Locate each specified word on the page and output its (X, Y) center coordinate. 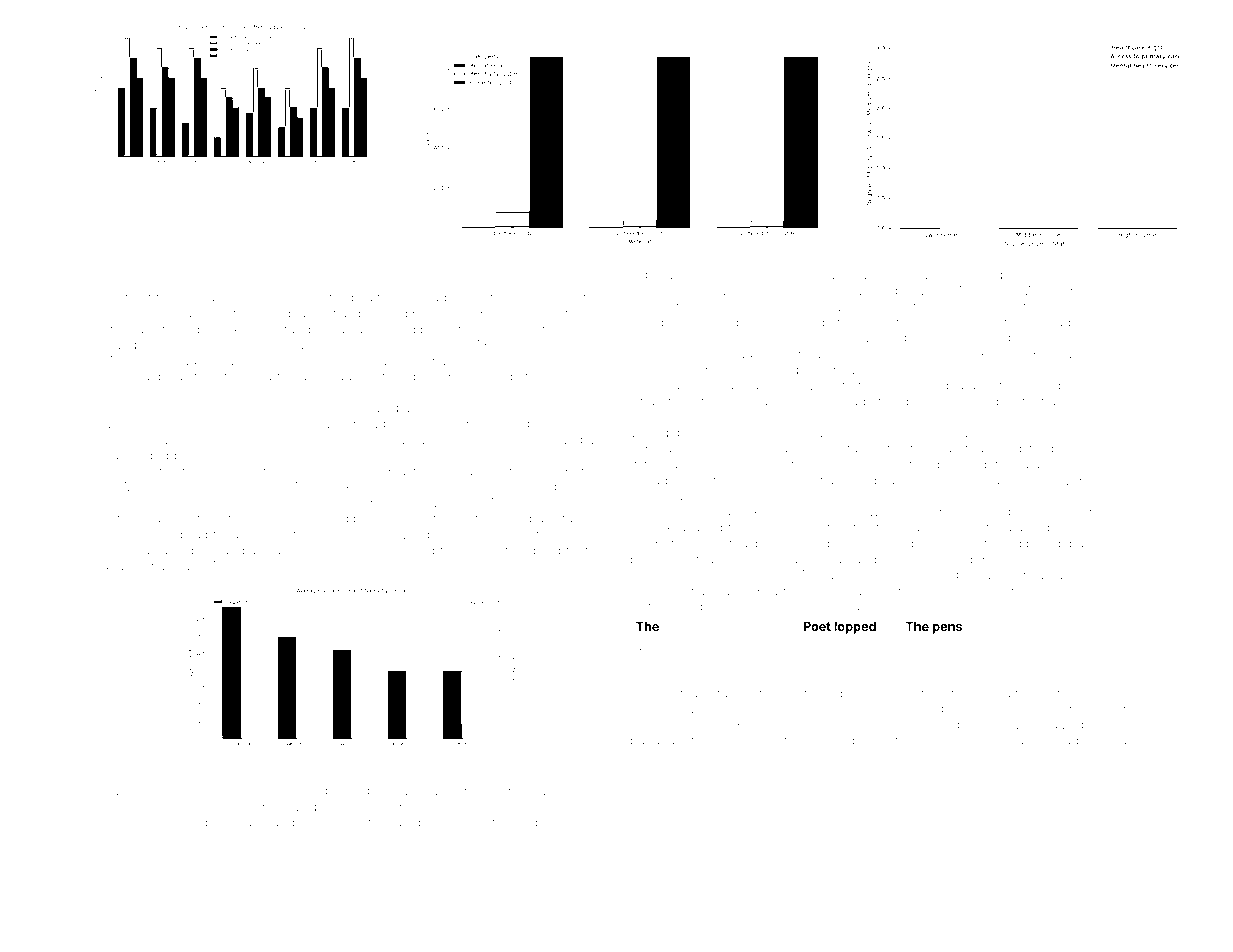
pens (947, 629)
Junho (650, 385)
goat (114, 568)
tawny (347, 363)
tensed (700, 665)
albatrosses (977, 433)
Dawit (347, 822)
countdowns (509, 376)
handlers (1010, 591)
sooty (118, 315)
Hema (648, 606)
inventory (1078, 339)
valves (240, 567)
